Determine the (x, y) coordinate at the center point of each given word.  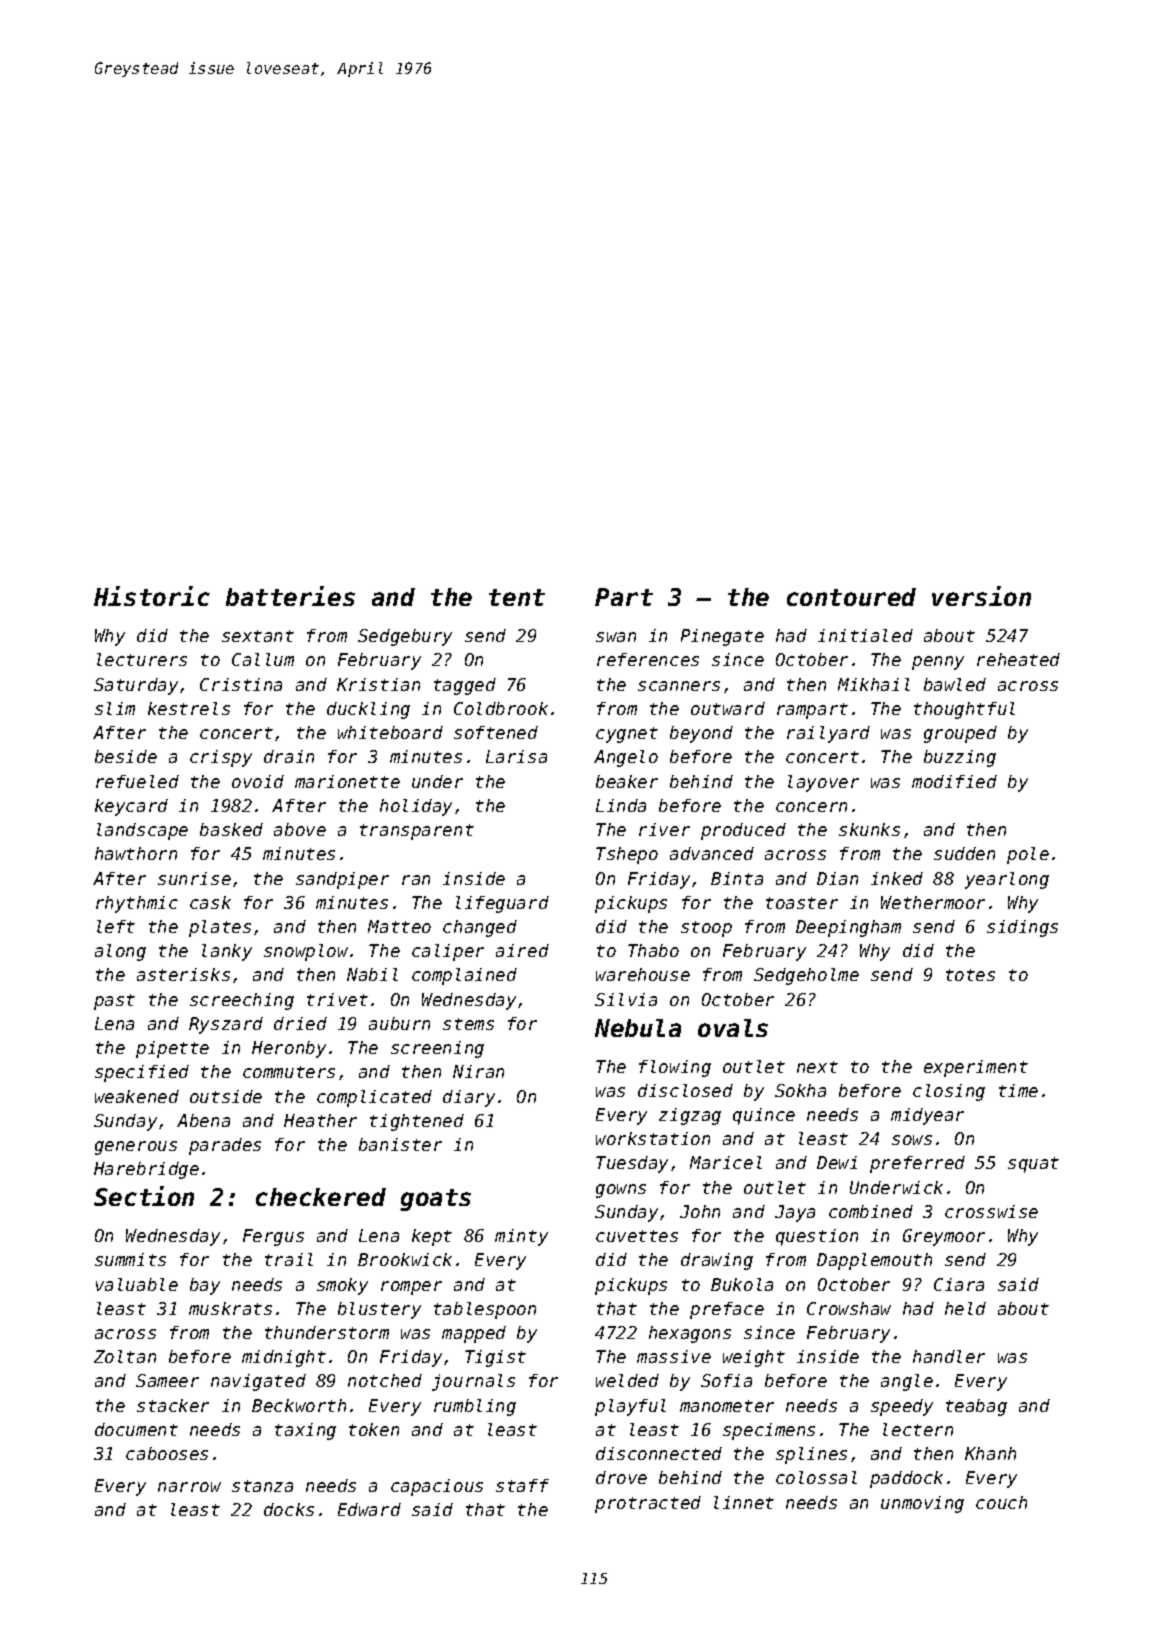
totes (970, 975)
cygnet (627, 735)
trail (289, 1259)
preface (727, 1310)
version (981, 596)
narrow (189, 1487)
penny (938, 663)
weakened (137, 1096)
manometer (727, 1406)
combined (871, 1211)
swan (616, 637)
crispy (221, 758)
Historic (152, 596)
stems (468, 1024)
